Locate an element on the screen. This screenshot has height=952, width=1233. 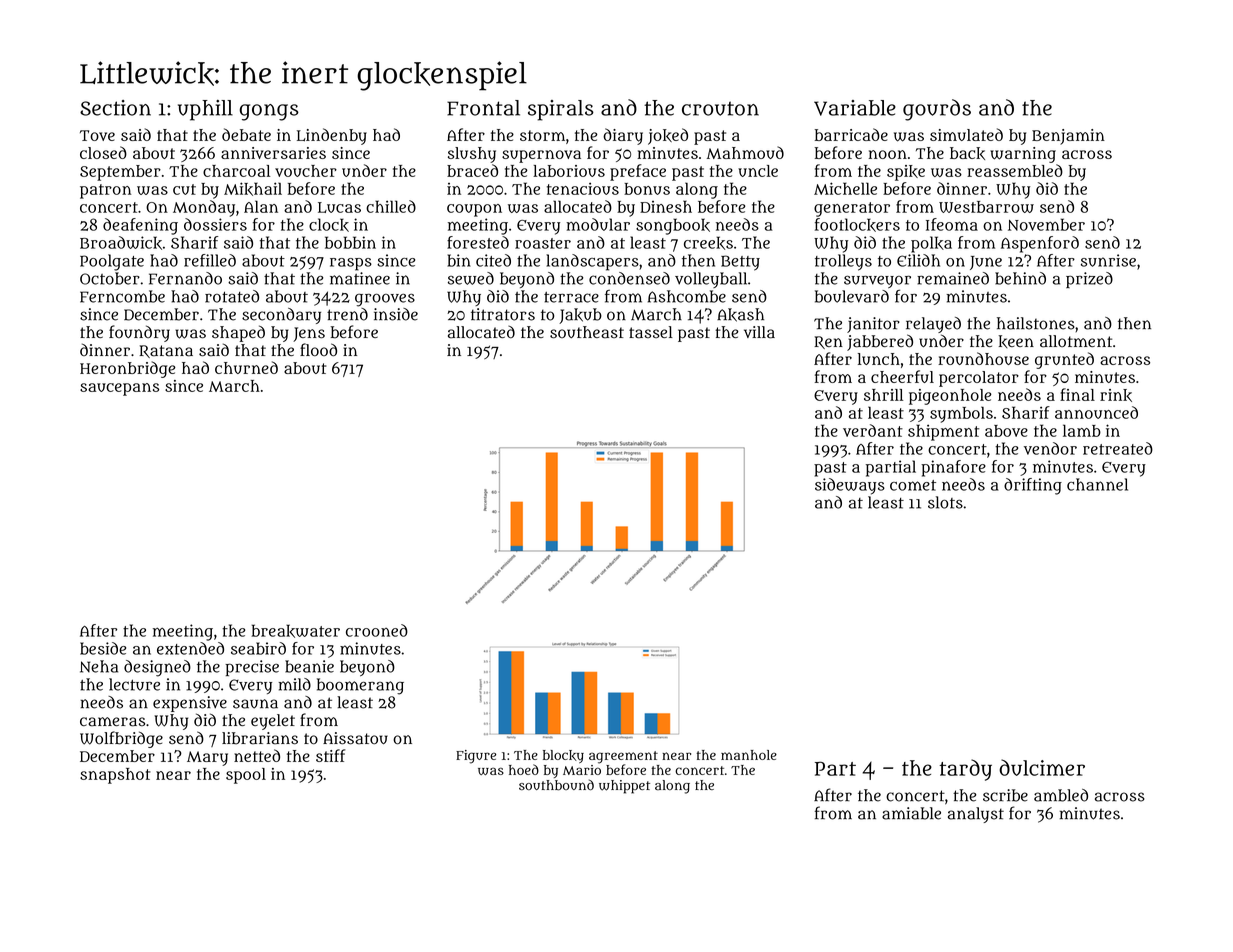
uphill is located at coordinates (205, 110).
